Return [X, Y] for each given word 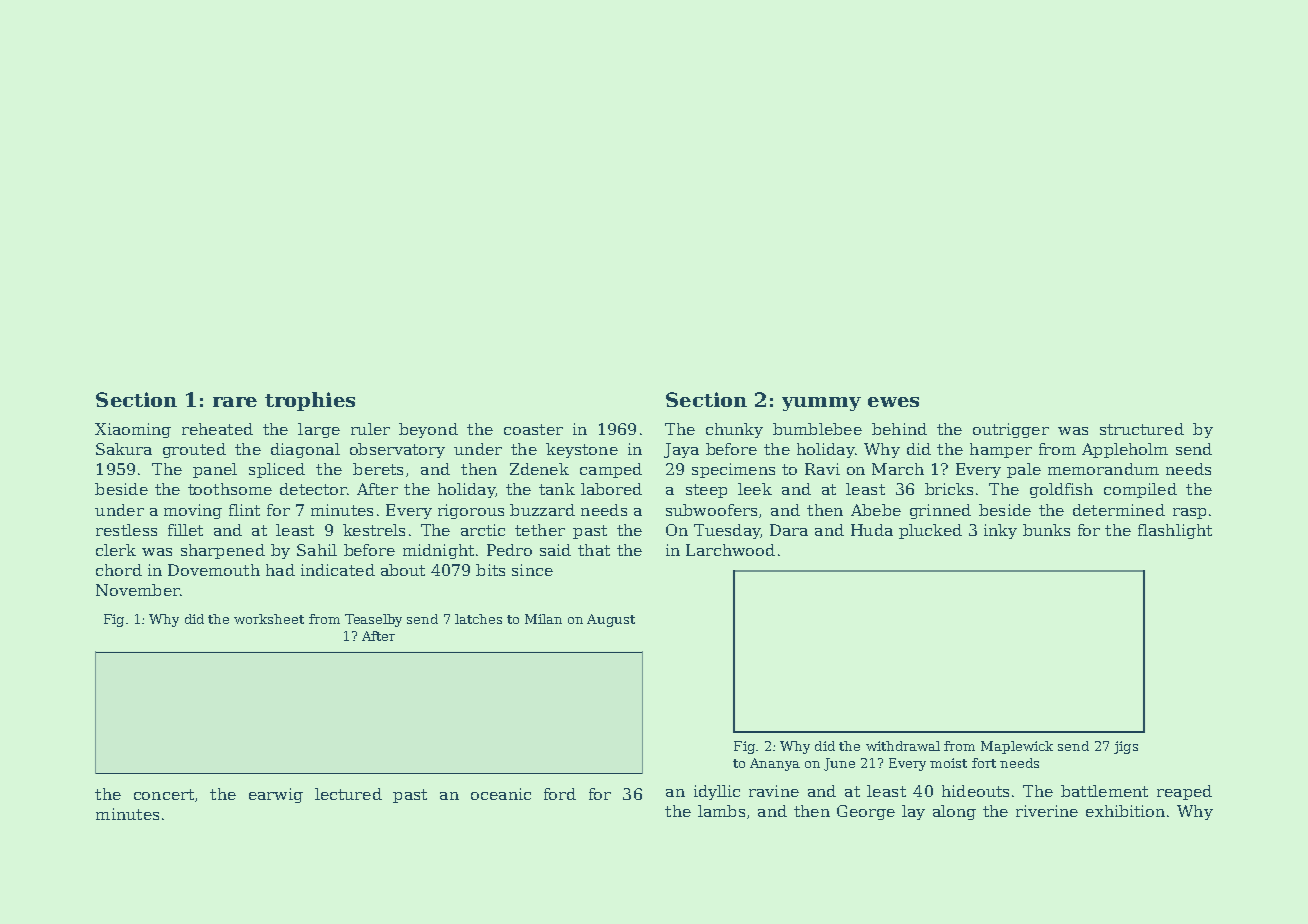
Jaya [681, 450]
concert [164, 794]
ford [560, 794]
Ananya [775, 764]
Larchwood [730, 550]
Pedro [509, 550]
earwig [276, 795]
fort [984, 763]
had [280, 570]
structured [1142, 429]
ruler [370, 429]
